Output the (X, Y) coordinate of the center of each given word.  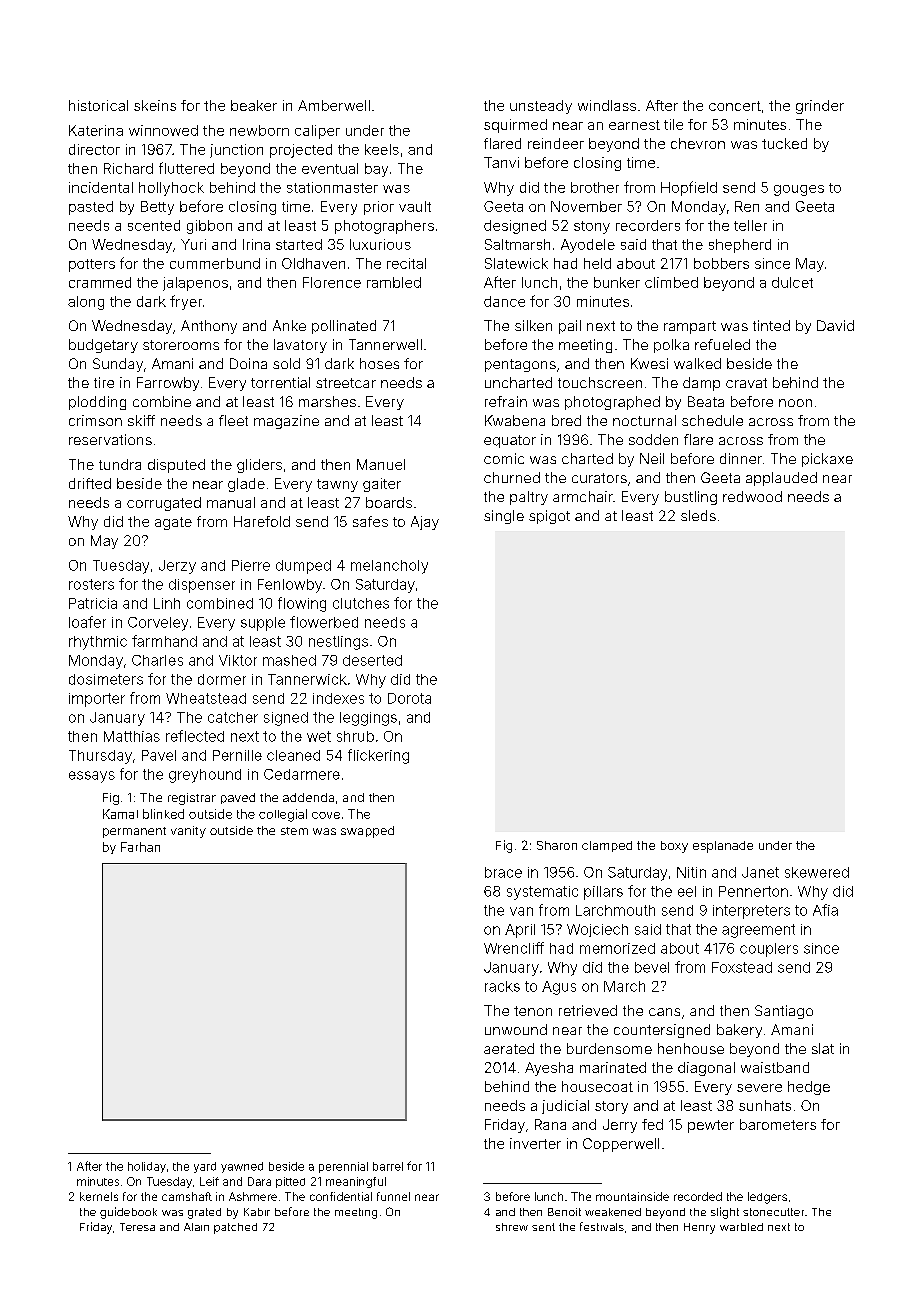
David (835, 325)
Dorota (409, 698)
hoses (379, 363)
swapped (367, 832)
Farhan (140, 847)
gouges (799, 190)
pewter (711, 1126)
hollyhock (171, 189)
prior (379, 208)
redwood (752, 496)
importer (97, 700)
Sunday (118, 365)
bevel (652, 967)
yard (205, 1167)
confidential (341, 1196)
